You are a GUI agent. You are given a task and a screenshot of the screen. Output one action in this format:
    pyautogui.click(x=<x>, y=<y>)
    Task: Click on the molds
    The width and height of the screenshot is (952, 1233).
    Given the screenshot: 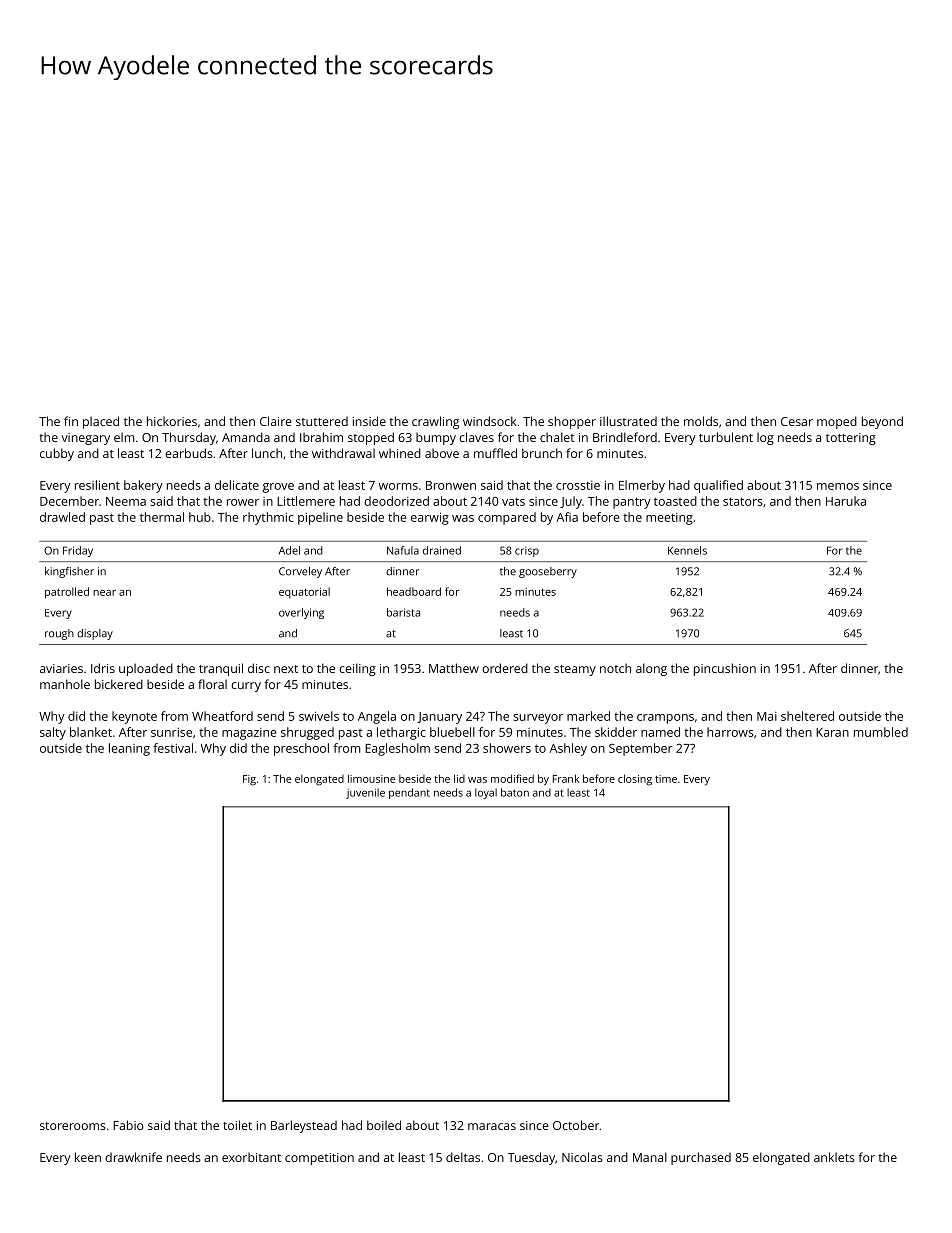 What is the action you would take?
    pyautogui.click(x=701, y=421)
